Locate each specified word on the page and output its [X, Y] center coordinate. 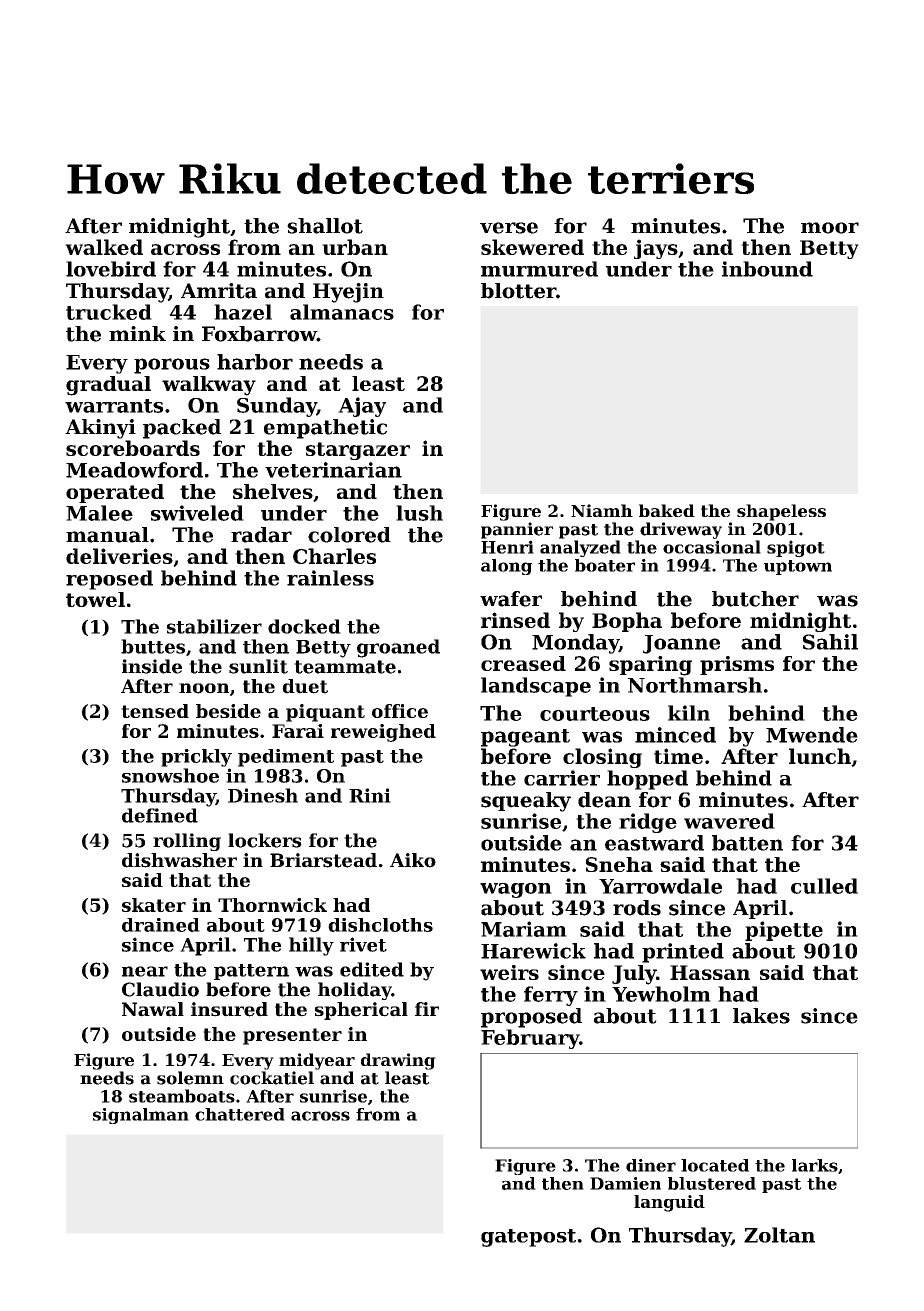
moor [830, 228]
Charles [334, 556]
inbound [767, 269]
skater [154, 905]
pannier [517, 530]
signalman [141, 1116]
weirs [509, 972]
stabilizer [214, 626]
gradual [108, 386]
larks [815, 1165]
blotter [518, 291]
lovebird [111, 269]
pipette [784, 931]
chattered [240, 1114]
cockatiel [272, 1078]
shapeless [781, 512]
